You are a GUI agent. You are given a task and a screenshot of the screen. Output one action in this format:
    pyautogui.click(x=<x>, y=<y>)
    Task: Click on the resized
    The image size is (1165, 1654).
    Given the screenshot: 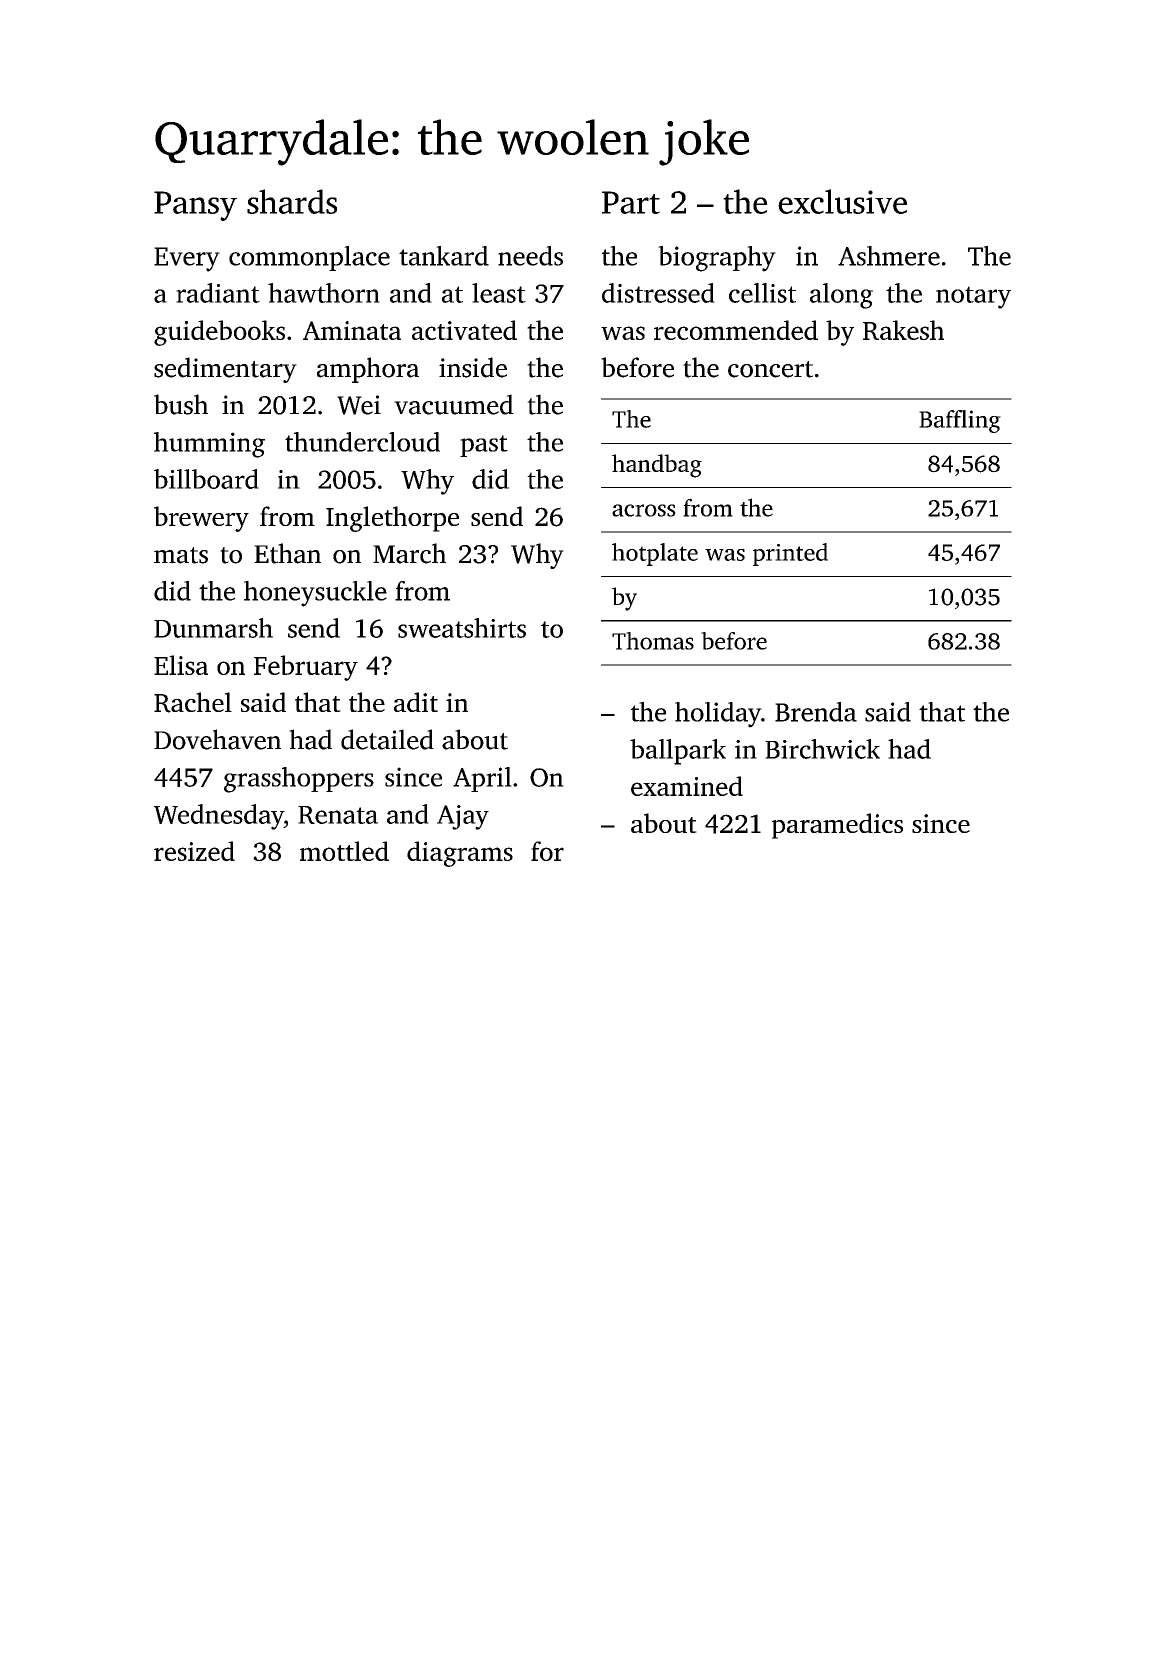 What is the action you would take?
    pyautogui.click(x=194, y=851)
